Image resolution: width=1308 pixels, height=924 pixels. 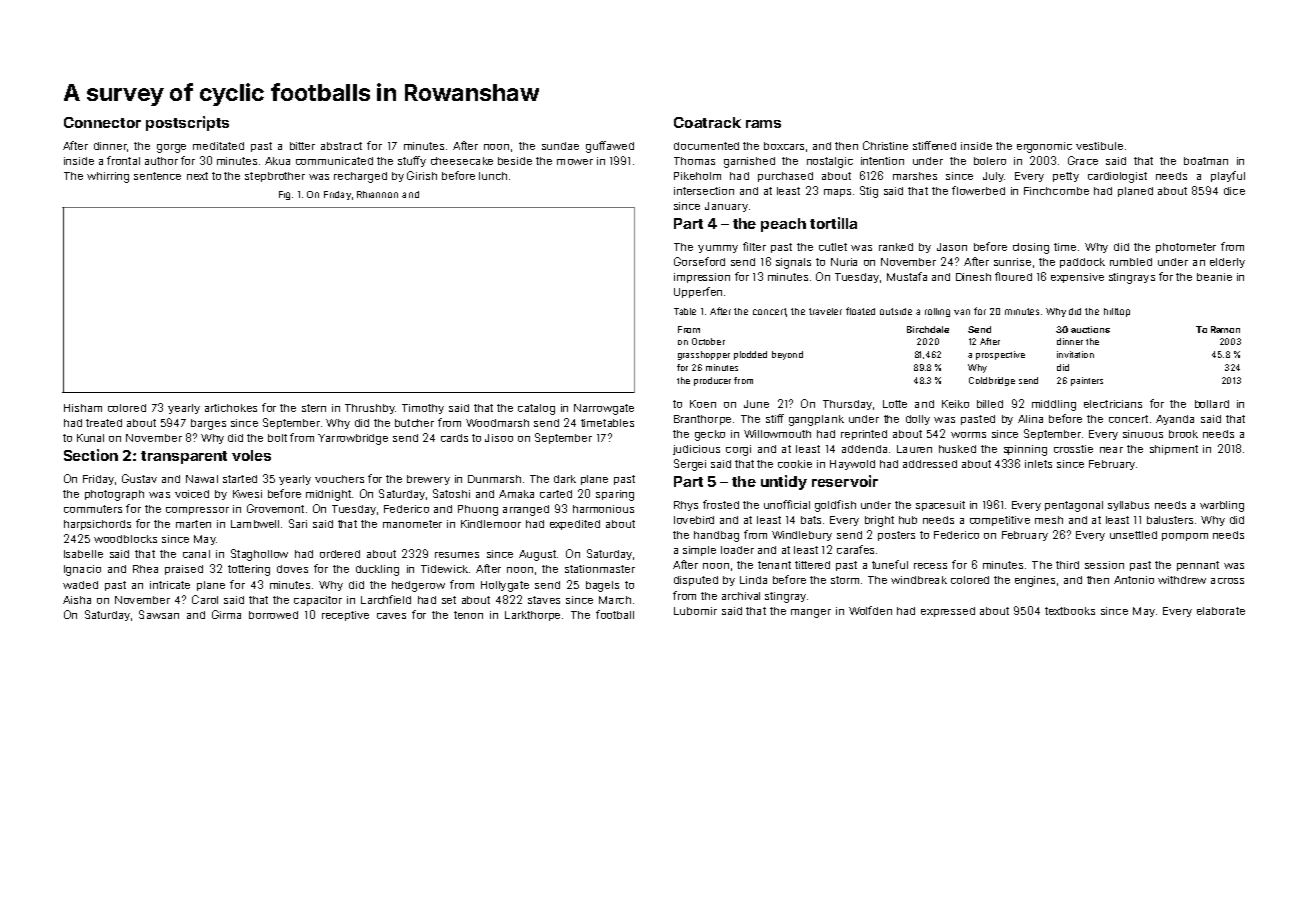 I want to click on spinning, so click(x=1025, y=450).
